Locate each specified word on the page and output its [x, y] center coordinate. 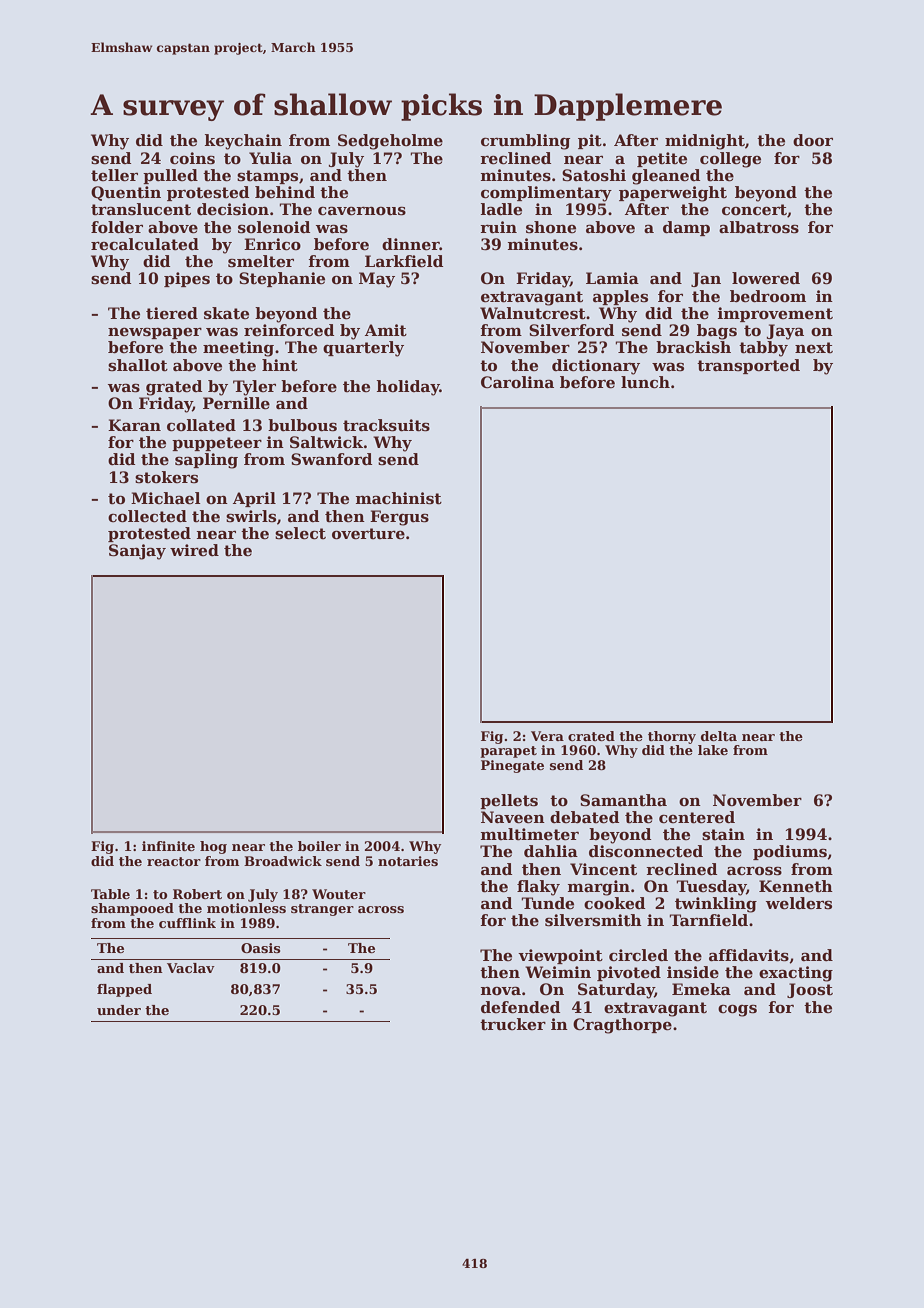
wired [194, 550]
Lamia [612, 278]
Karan [134, 425]
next [814, 348]
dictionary [596, 367]
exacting [796, 974]
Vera [547, 736]
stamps [267, 177]
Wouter [339, 894]
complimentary [546, 194]
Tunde [547, 903]
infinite [168, 846]
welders [799, 903]
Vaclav [191, 968]
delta [719, 736]
